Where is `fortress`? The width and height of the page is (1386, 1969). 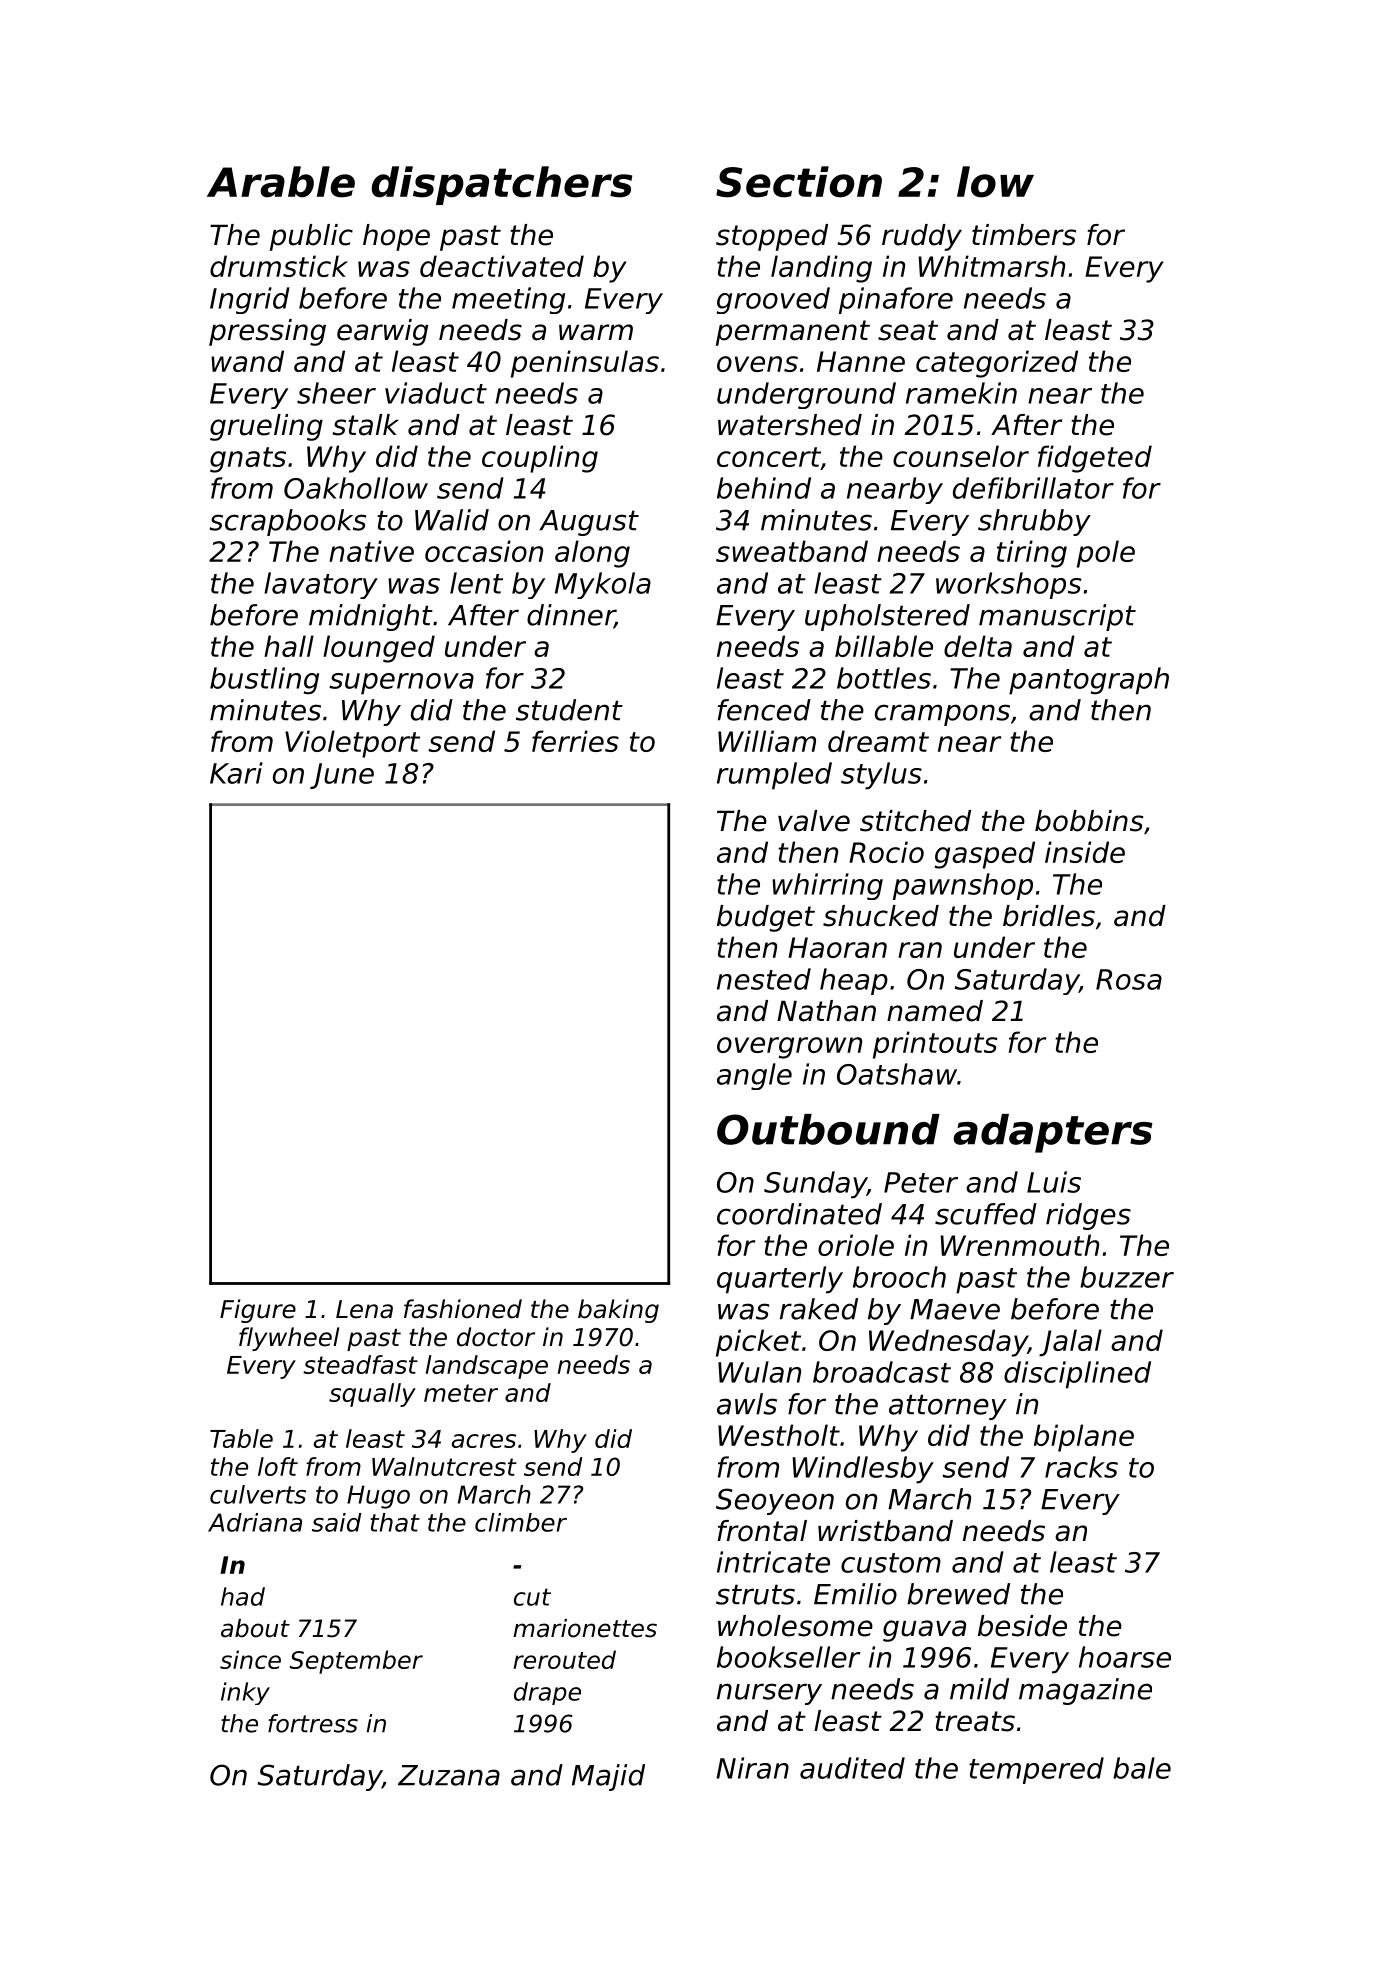
fortress is located at coordinates (313, 1723).
